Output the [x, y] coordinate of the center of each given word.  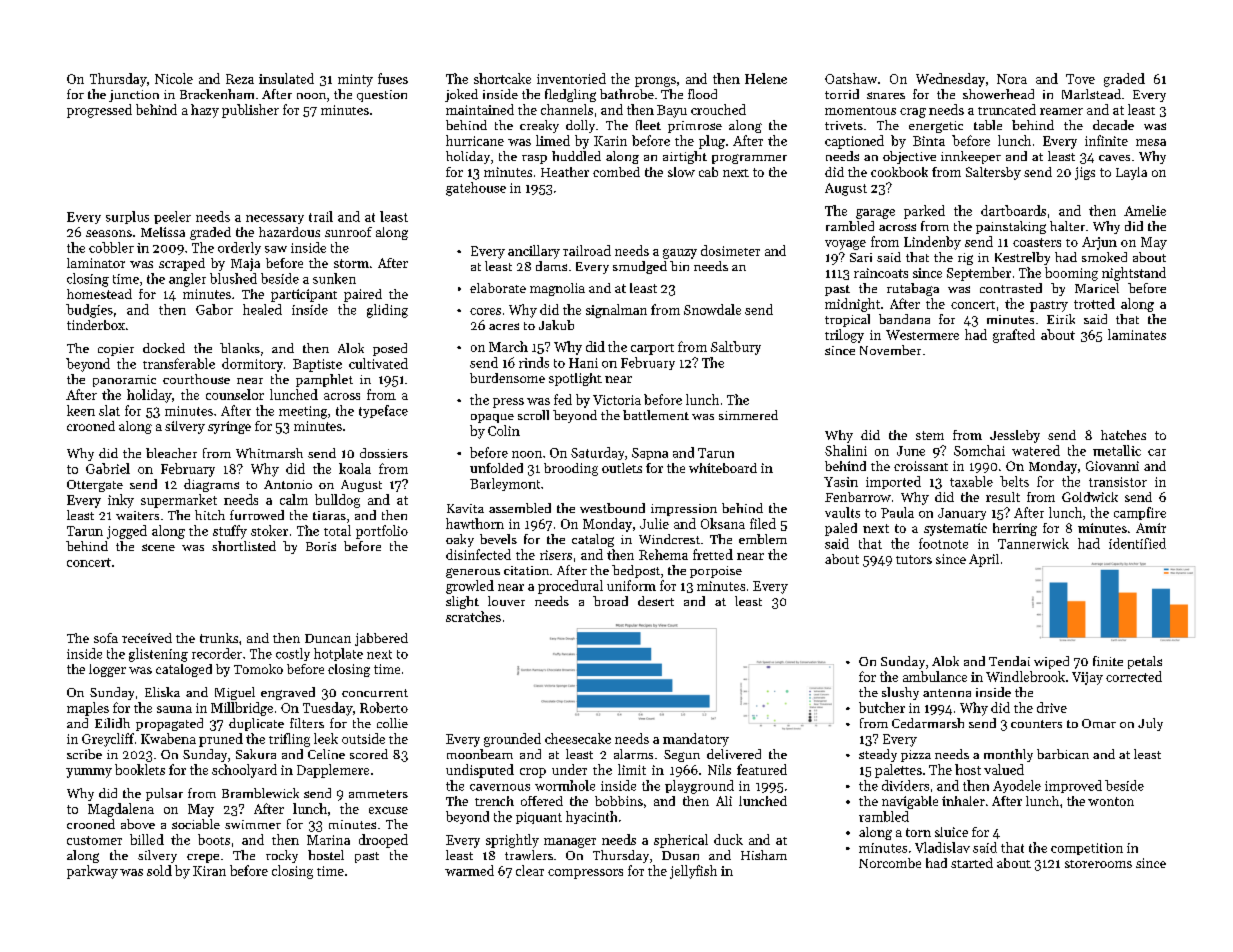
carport [652, 349]
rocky [282, 856]
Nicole [174, 78]
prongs [655, 82]
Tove [1080, 79]
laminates [1137, 334]
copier [116, 350]
